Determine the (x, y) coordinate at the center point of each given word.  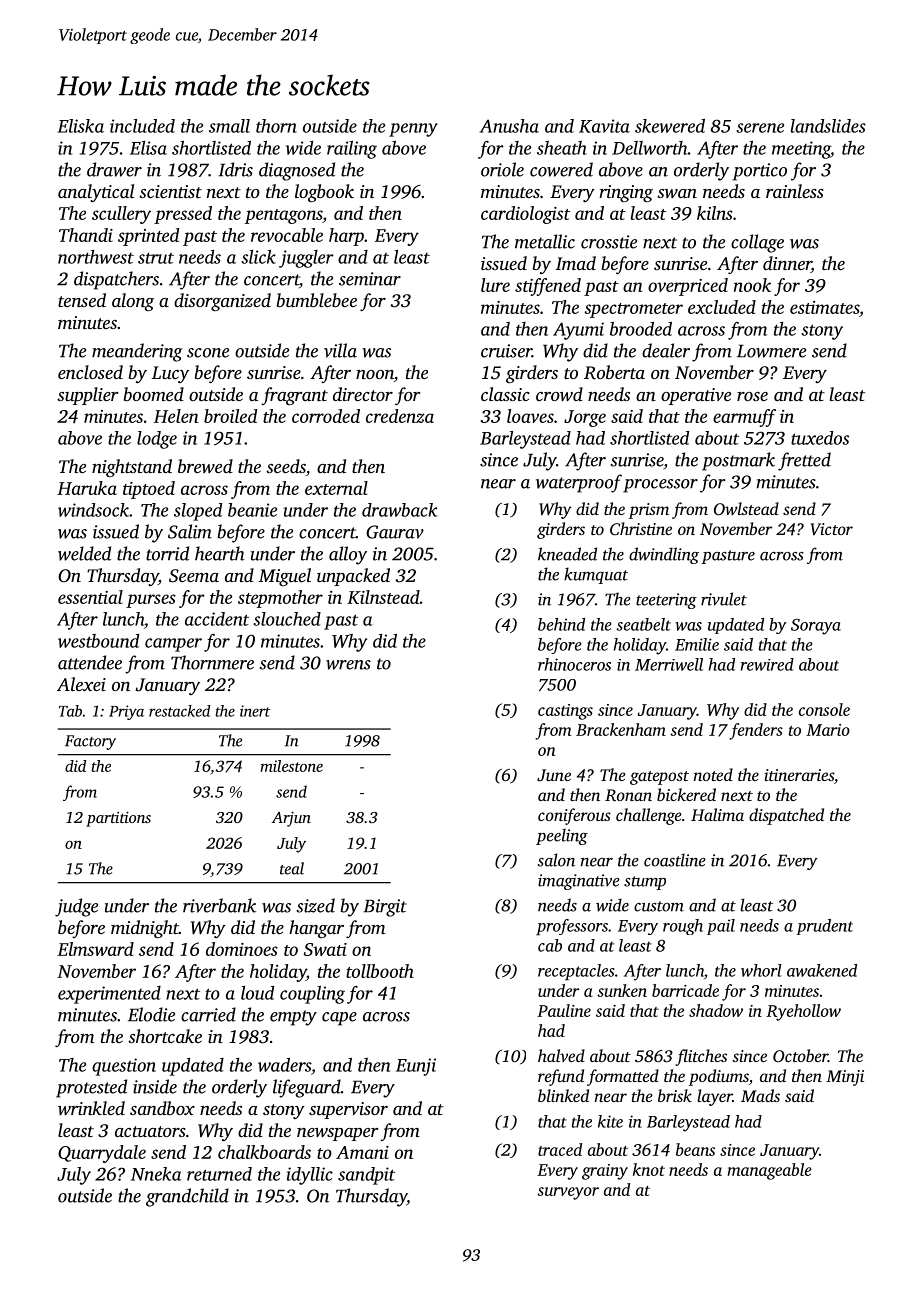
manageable (769, 1171)
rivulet (724, 599)
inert (255, 711)
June (554, 775)
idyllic (310, 1176)
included (142, 126)
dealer (666, 350)
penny (413, 130)
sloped (198, 512)
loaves (530, 416)
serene (760, 128)
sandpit (366, 1176)
